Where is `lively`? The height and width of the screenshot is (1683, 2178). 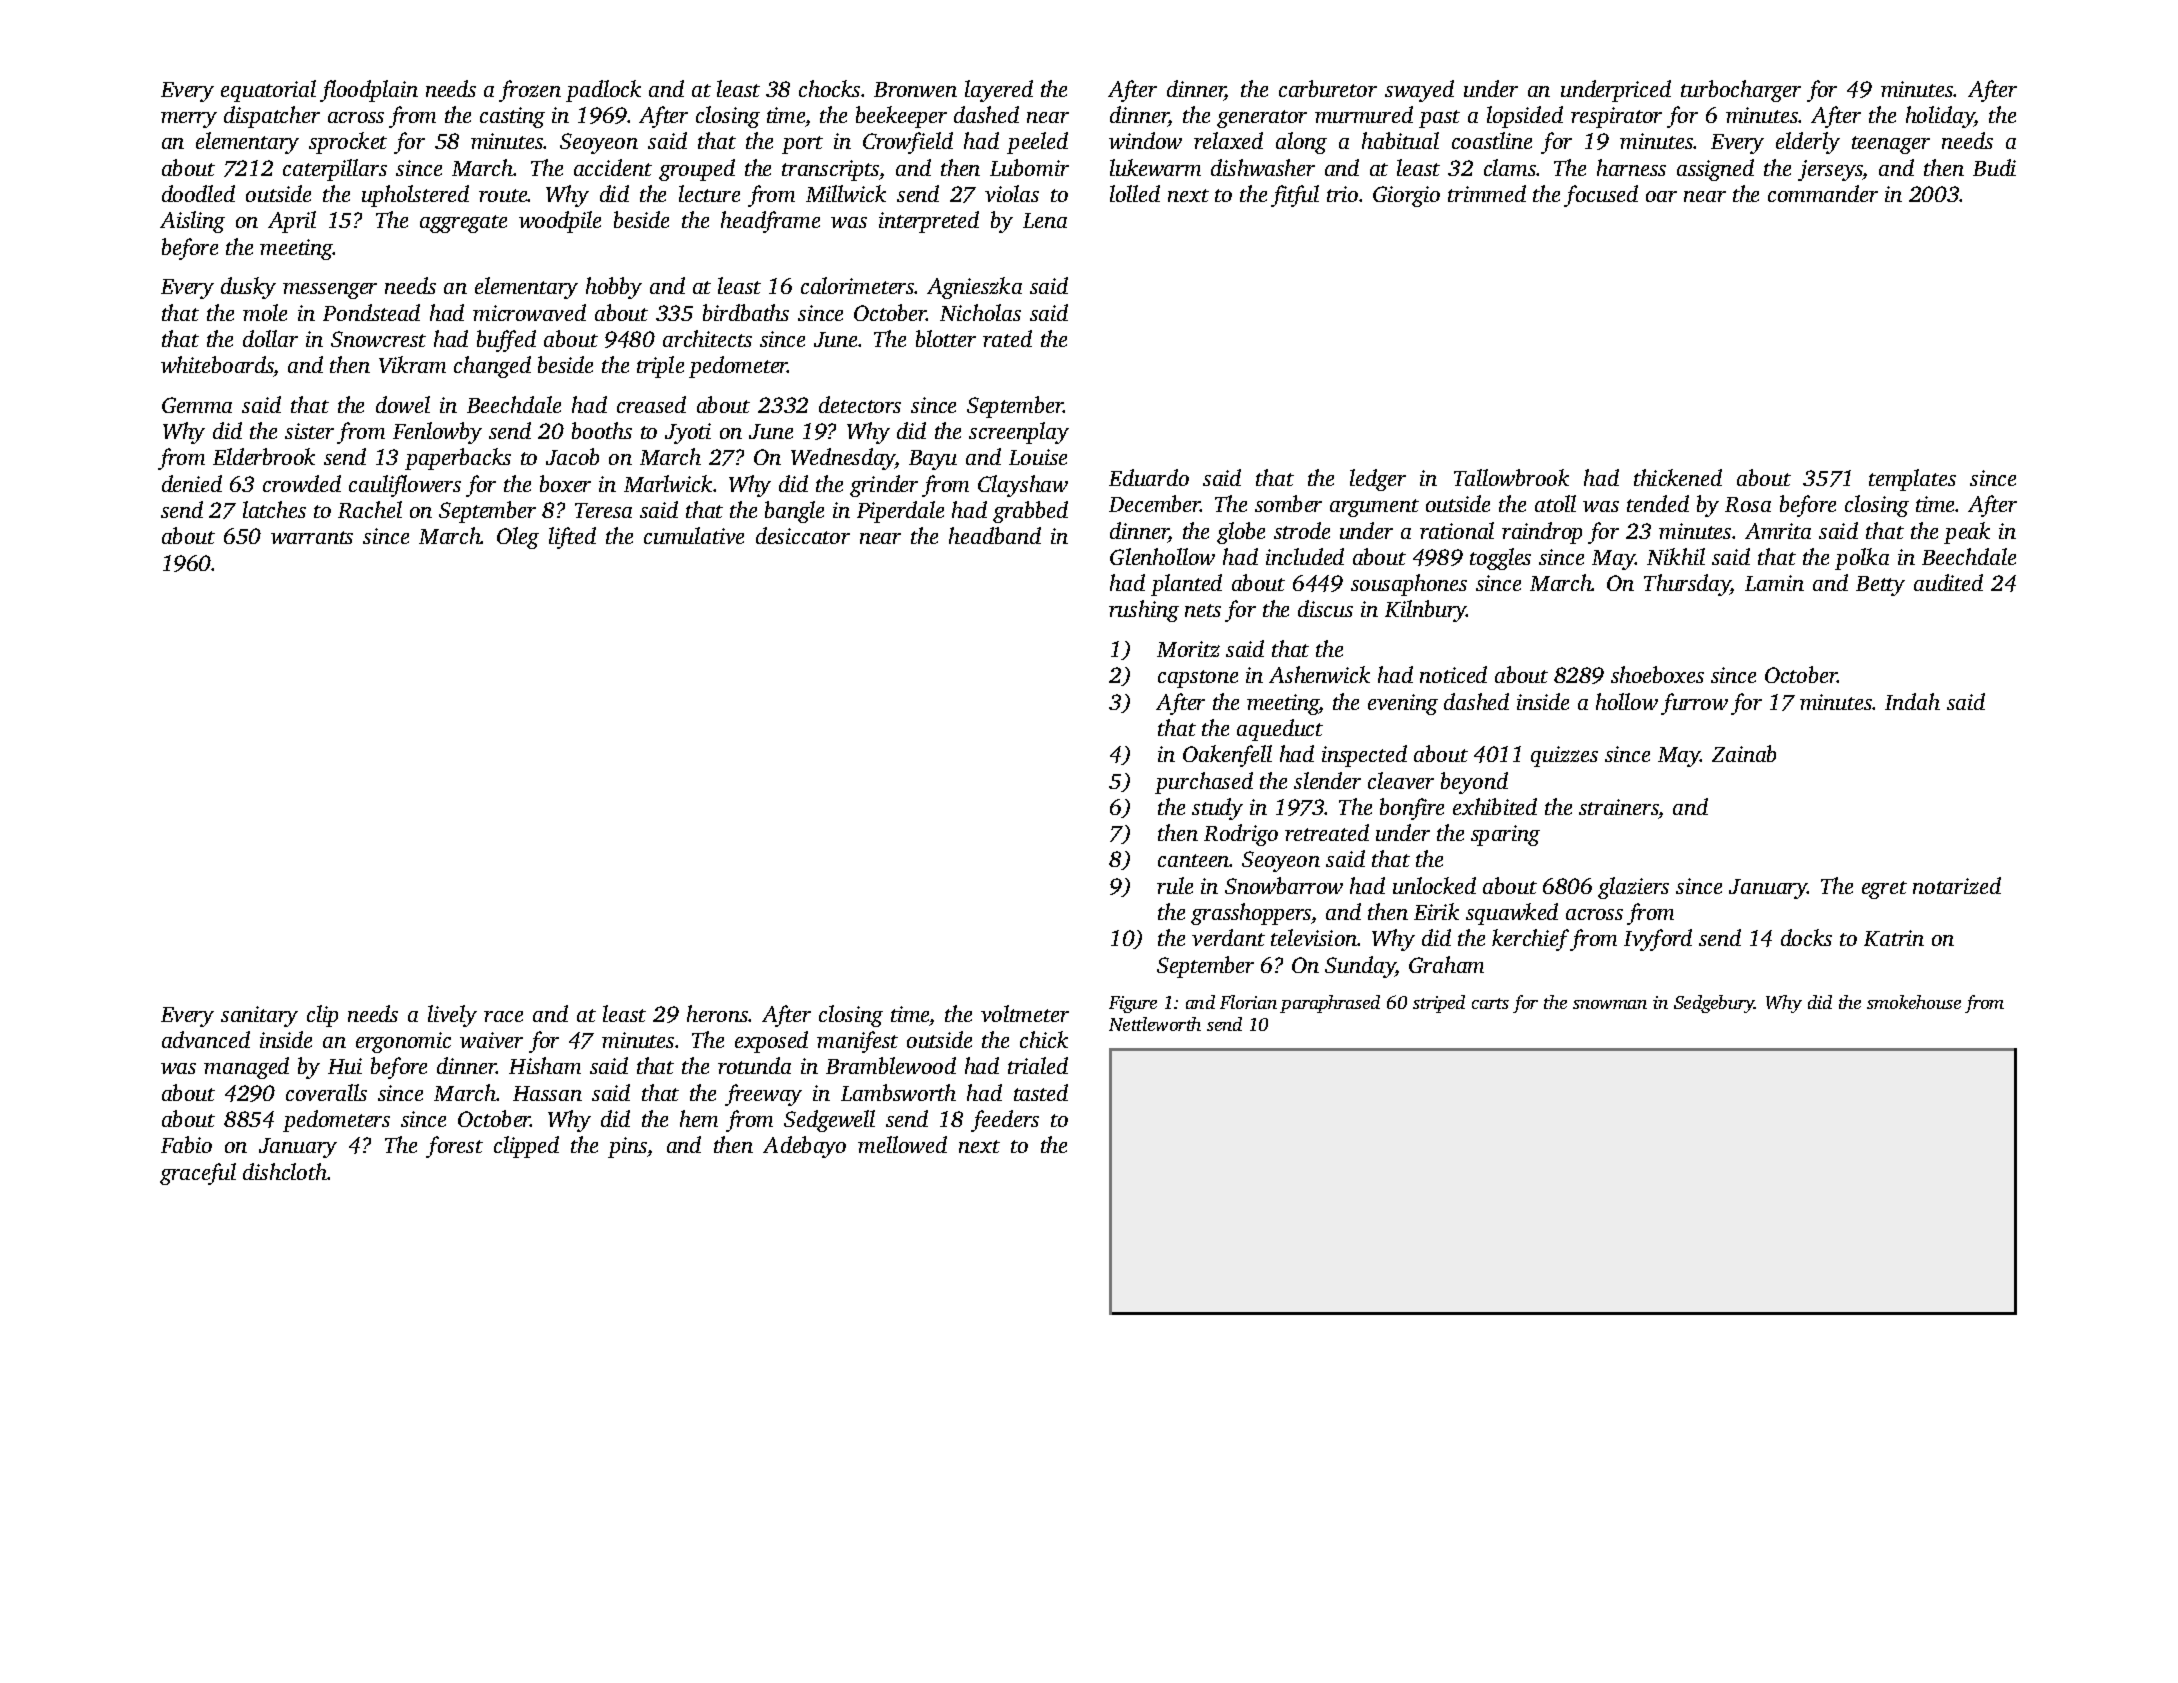 lively is located at coordinates (452, 1016).
